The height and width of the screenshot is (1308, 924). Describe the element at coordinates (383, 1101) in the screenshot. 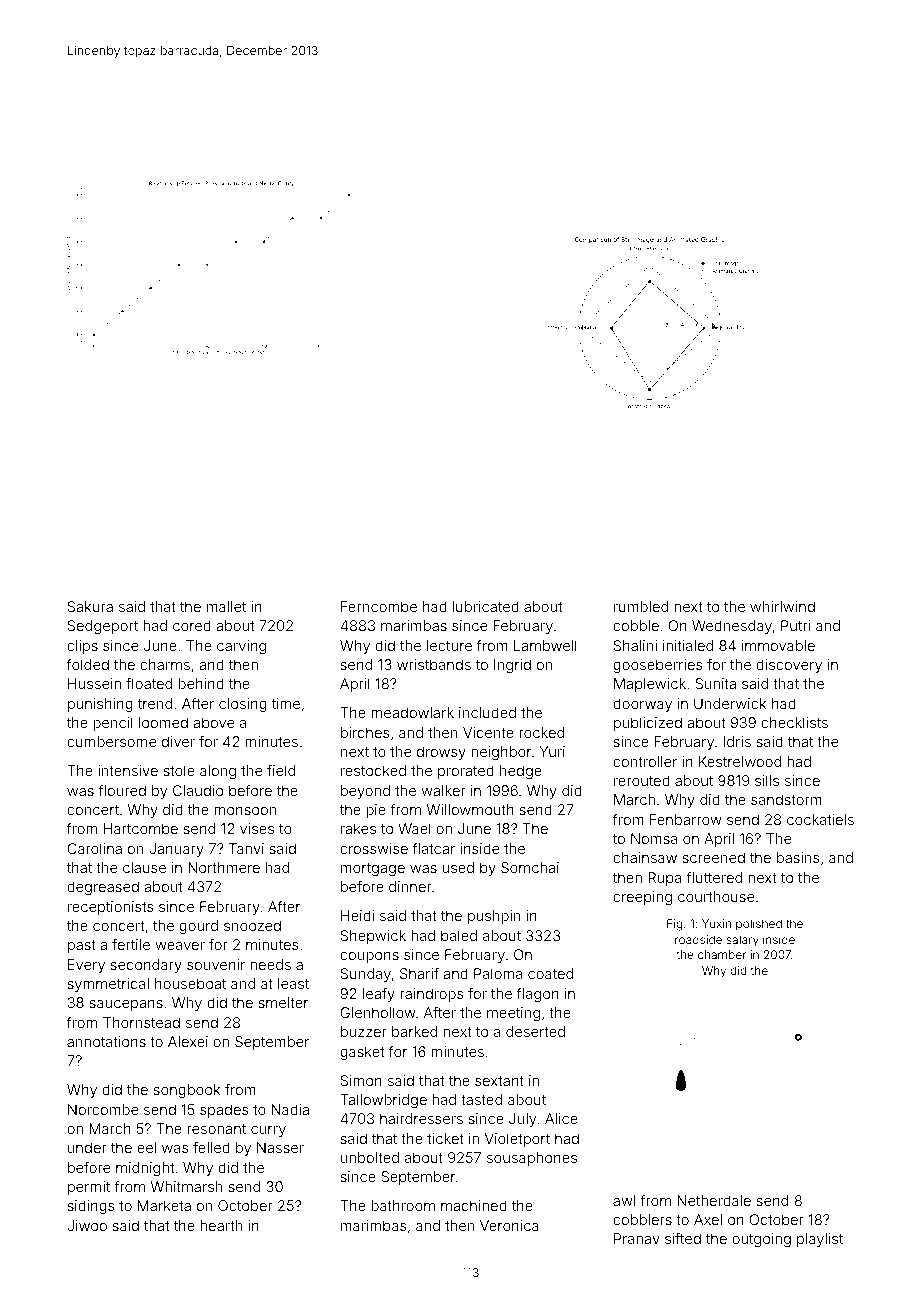

I see `Tallowbridge` at that location.
